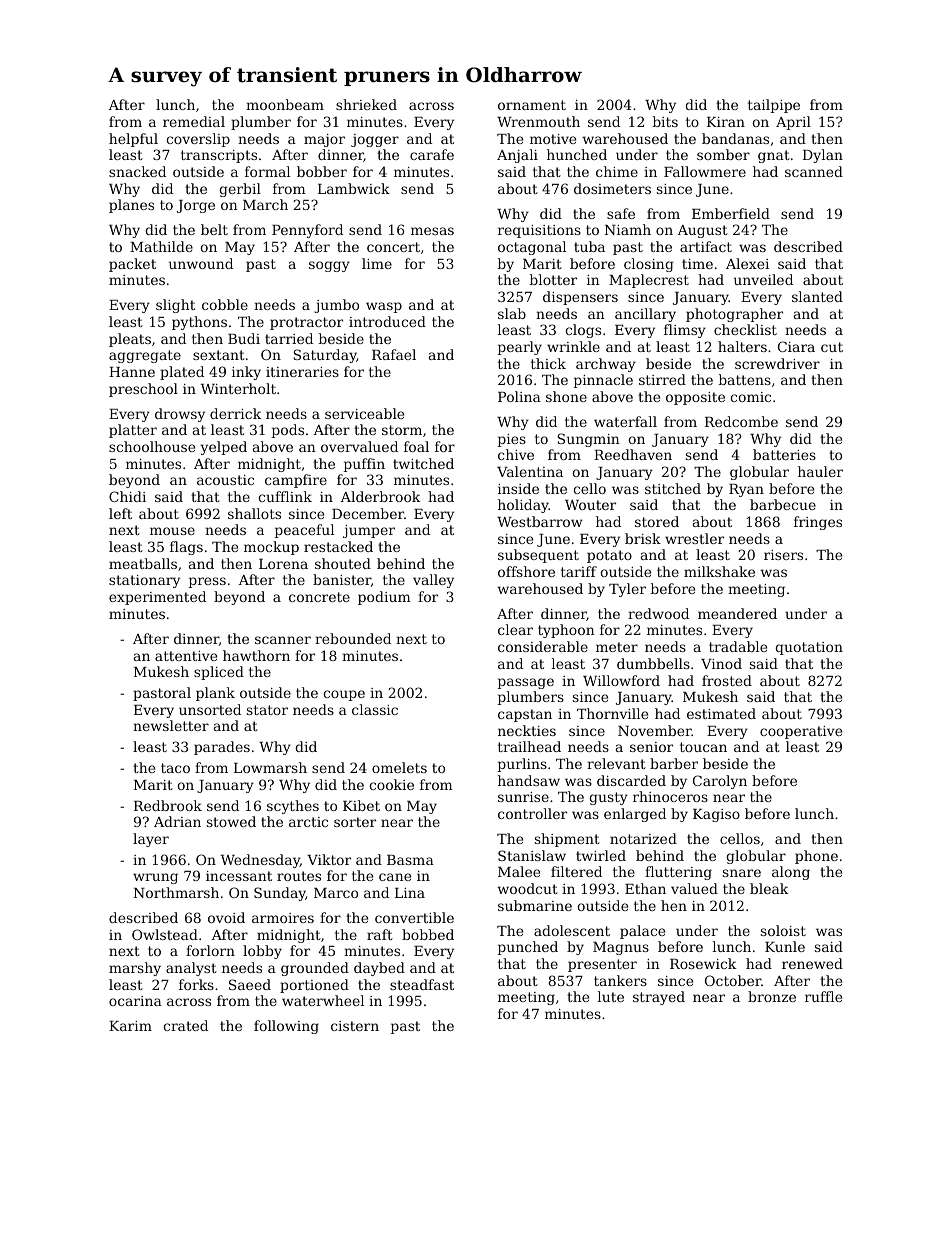 The height and width of the document is (1233, 952). I want to click on foal, so click(416, 446).
